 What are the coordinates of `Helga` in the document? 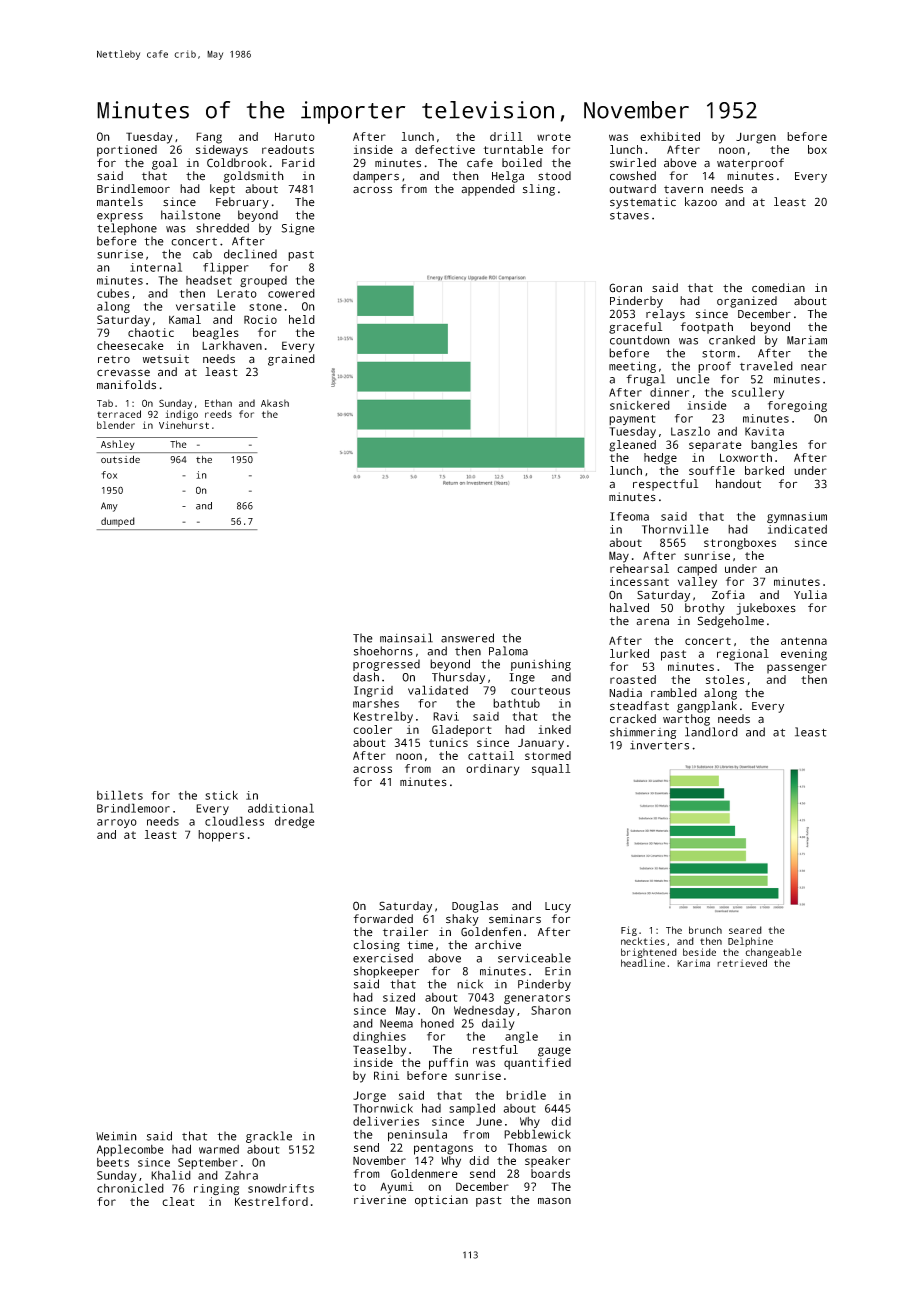 It's located at (508, 177).
